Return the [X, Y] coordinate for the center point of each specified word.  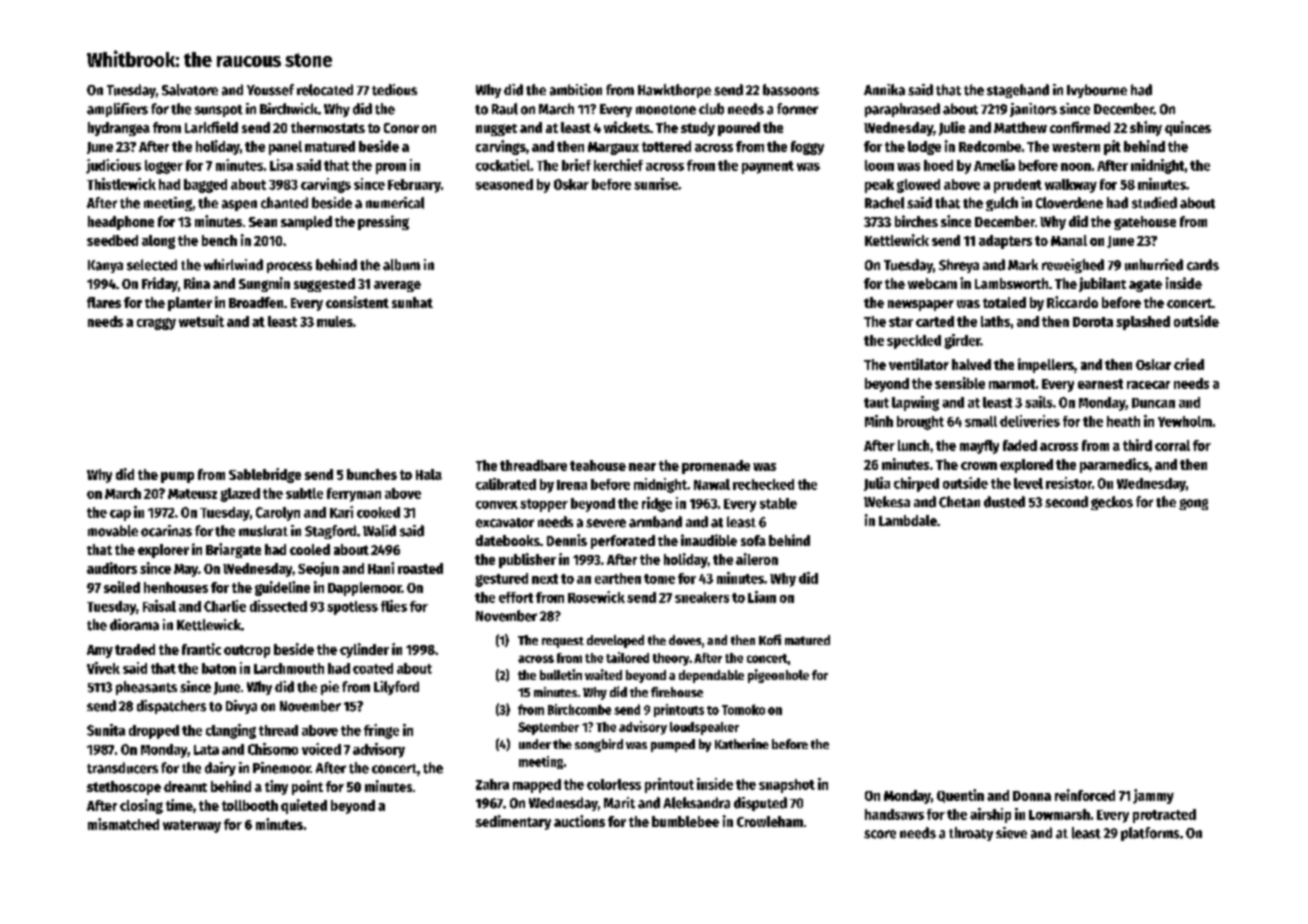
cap [120, 515]
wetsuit [201, 321]
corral [1172, 445]
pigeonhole [778, 676]
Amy [100, 651]
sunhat [412, 302]
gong [1193, 504]
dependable [711, 676]
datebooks [508, 540]
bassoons [791, 90]
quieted [304, 806]
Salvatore [190, 90]
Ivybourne [1097, 91]
